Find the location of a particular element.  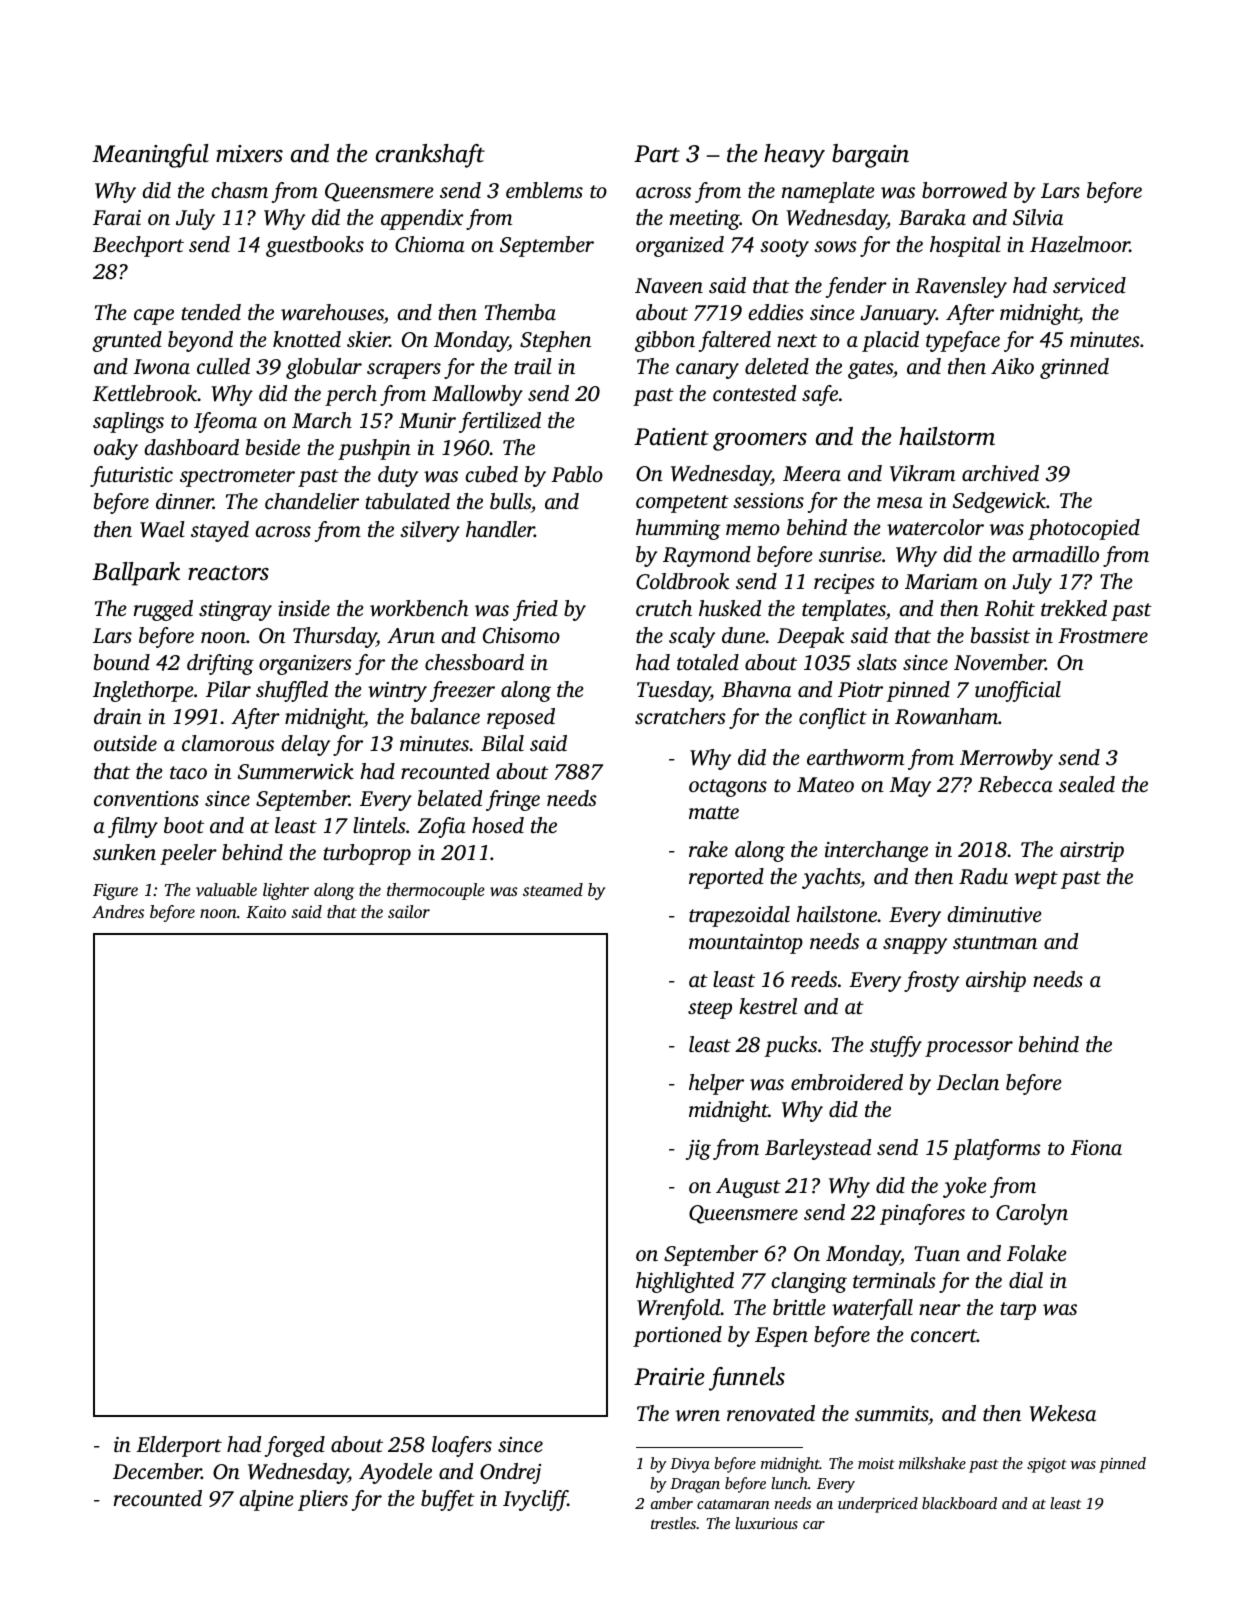

drain is located at coordinates (118, 716).
